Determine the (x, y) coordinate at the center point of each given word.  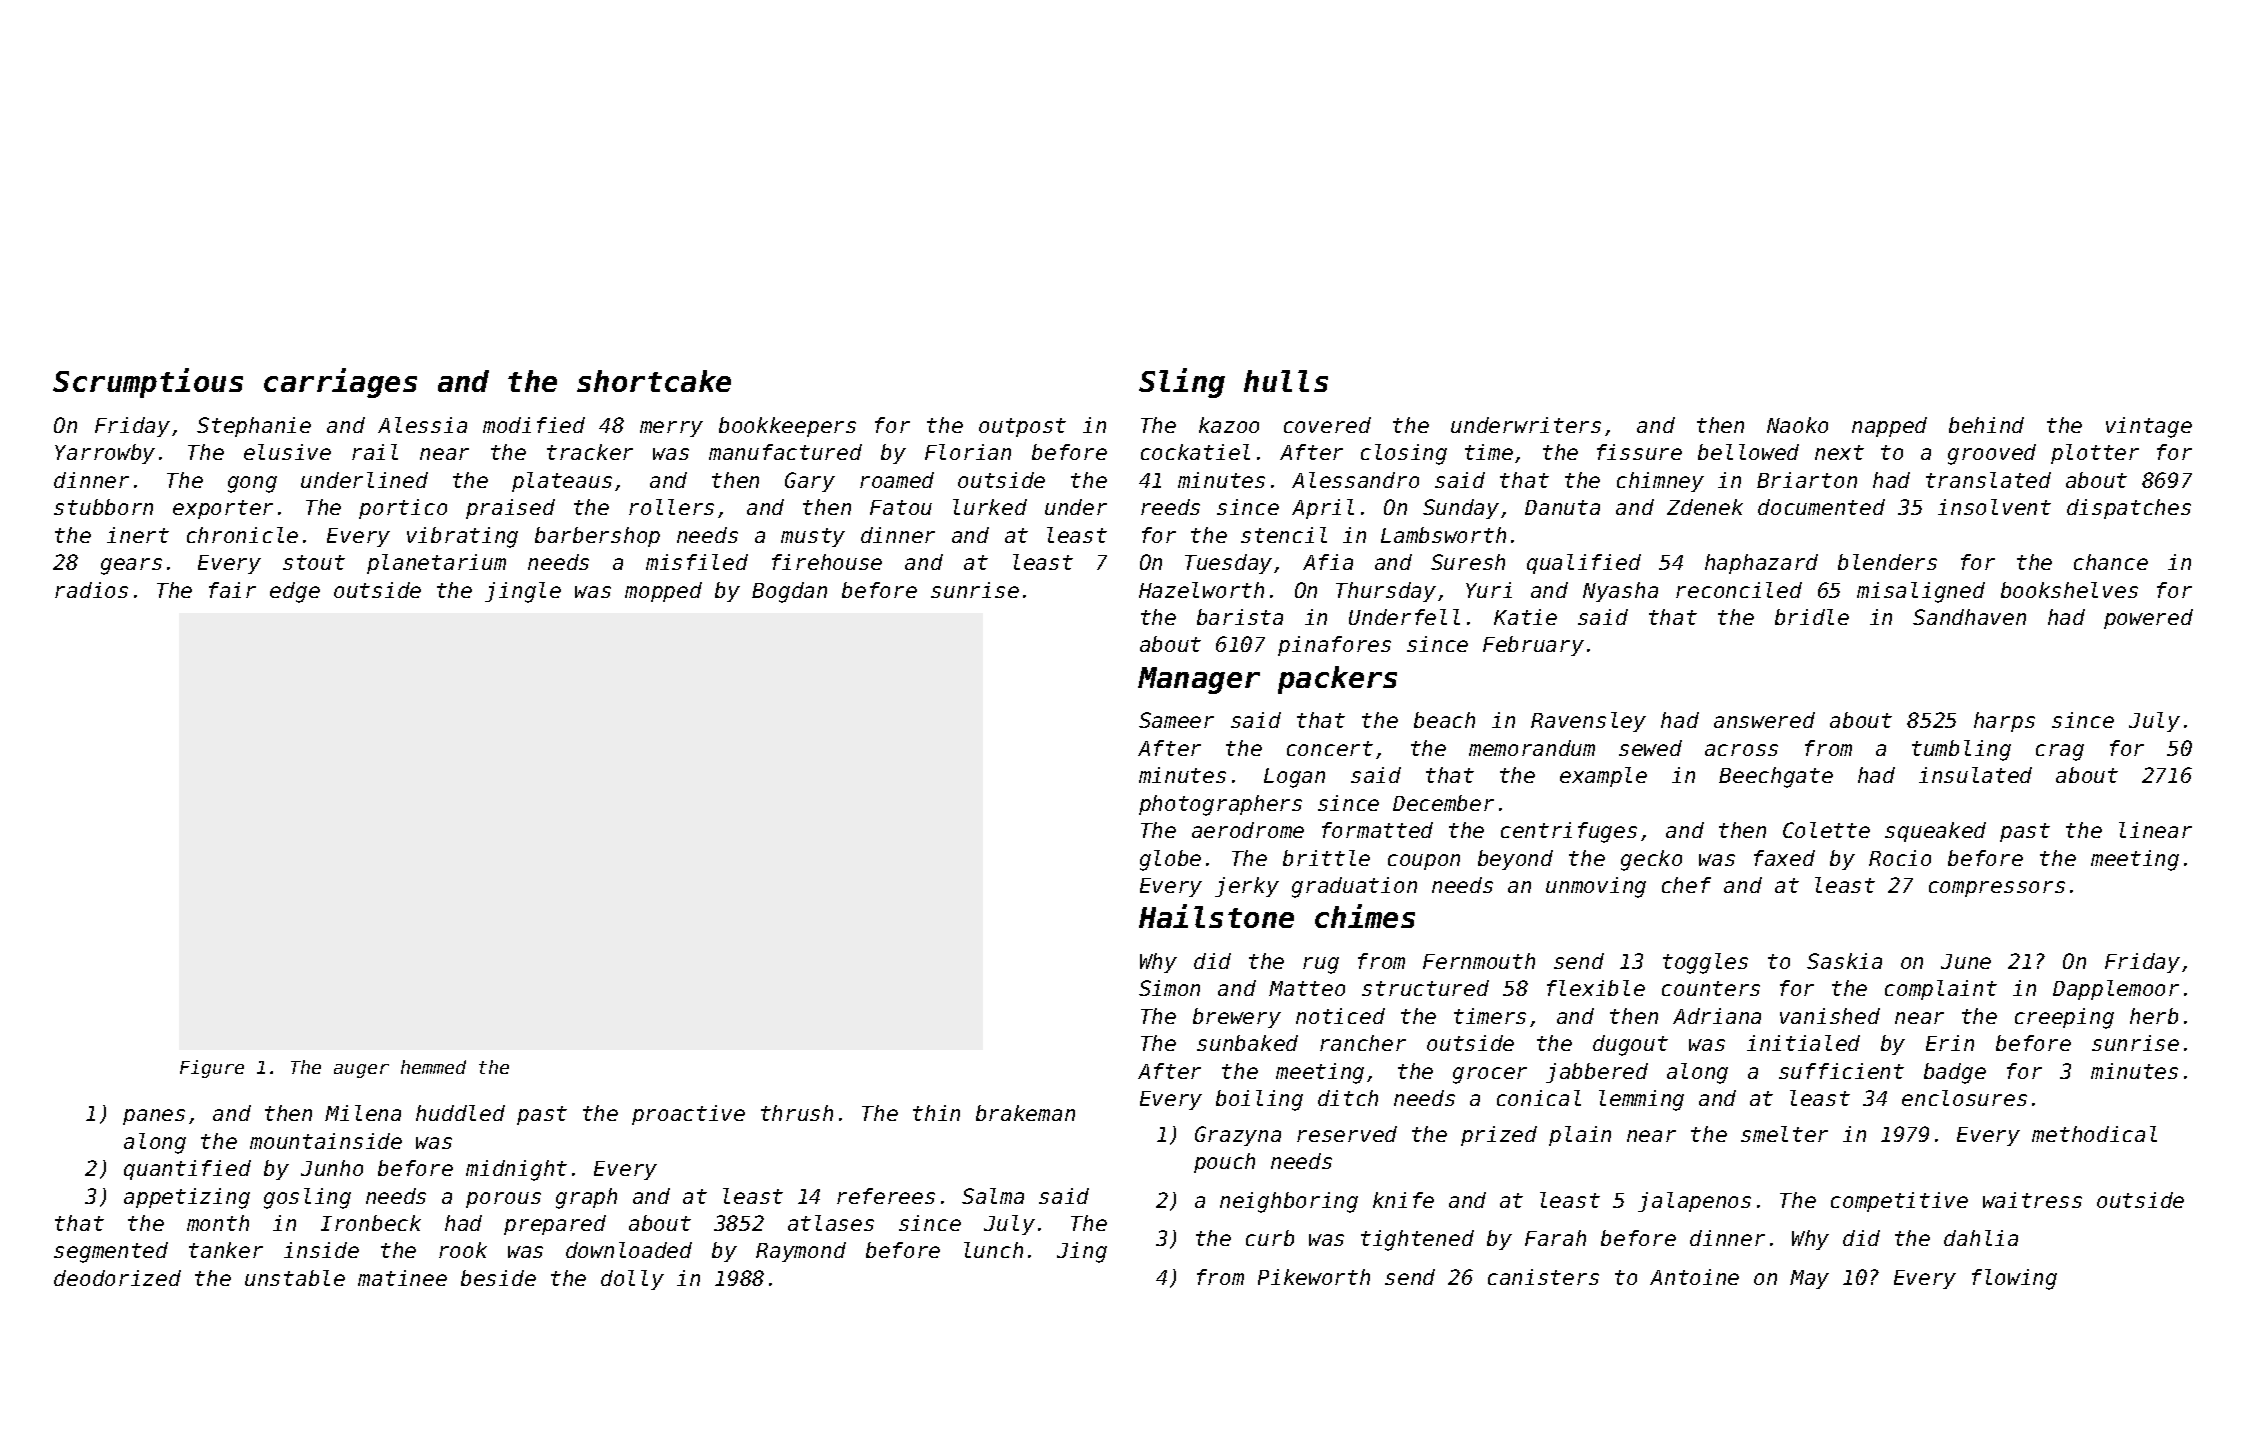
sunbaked (1247, 1043)
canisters (1543, 1277)
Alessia (422, 425)
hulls (1286, 381)
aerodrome (1248, 830)
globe (1170, 860)
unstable (295, 1278)
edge (295, 592)
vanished (1830, 1016)
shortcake (654, 381)
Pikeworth (1314, 1277)
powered (2148, 619)
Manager (1199, 680)
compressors (1997, 889)
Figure (212, 1069)
